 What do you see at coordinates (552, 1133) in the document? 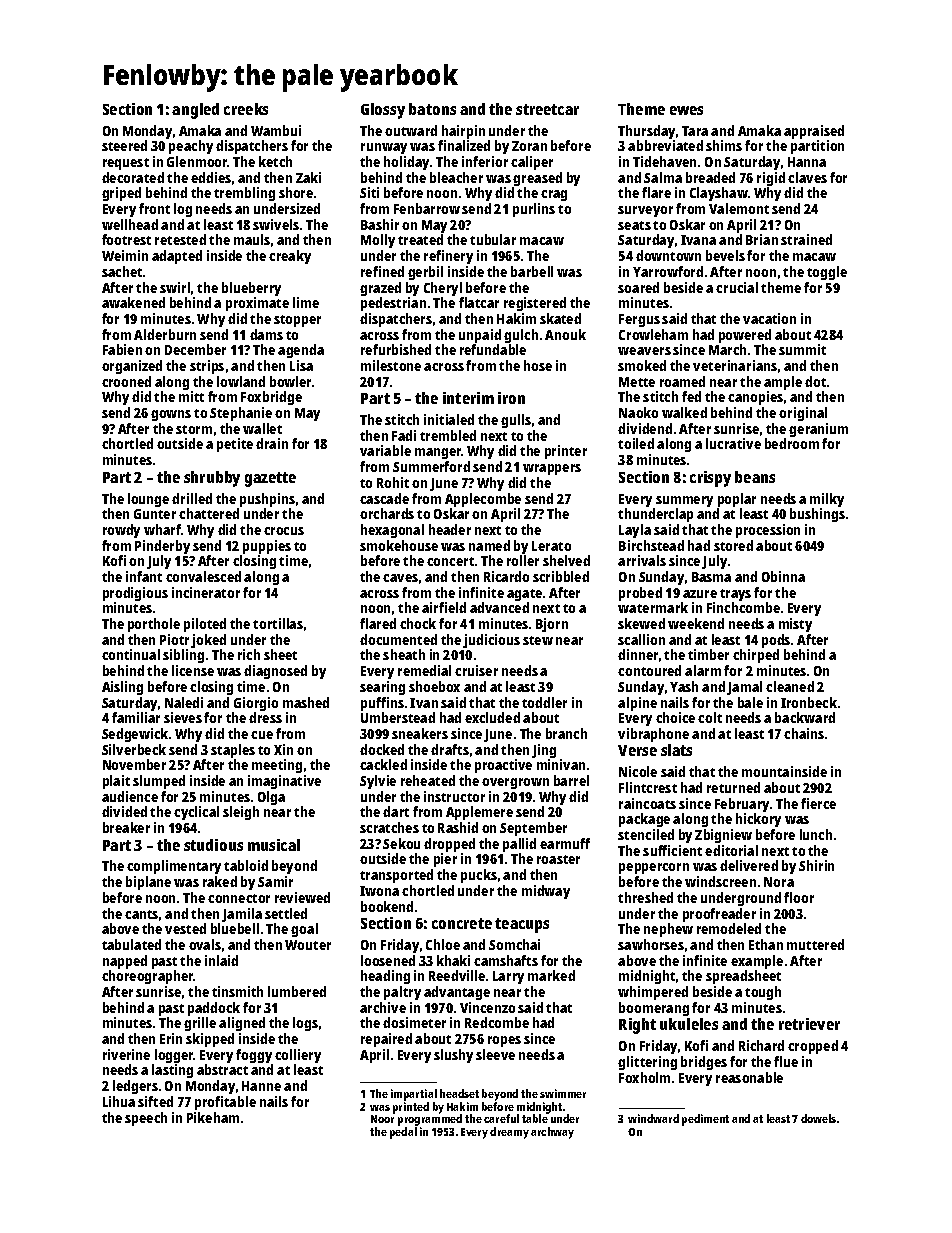
I see `archway` at bounding box center [552, 1133].
